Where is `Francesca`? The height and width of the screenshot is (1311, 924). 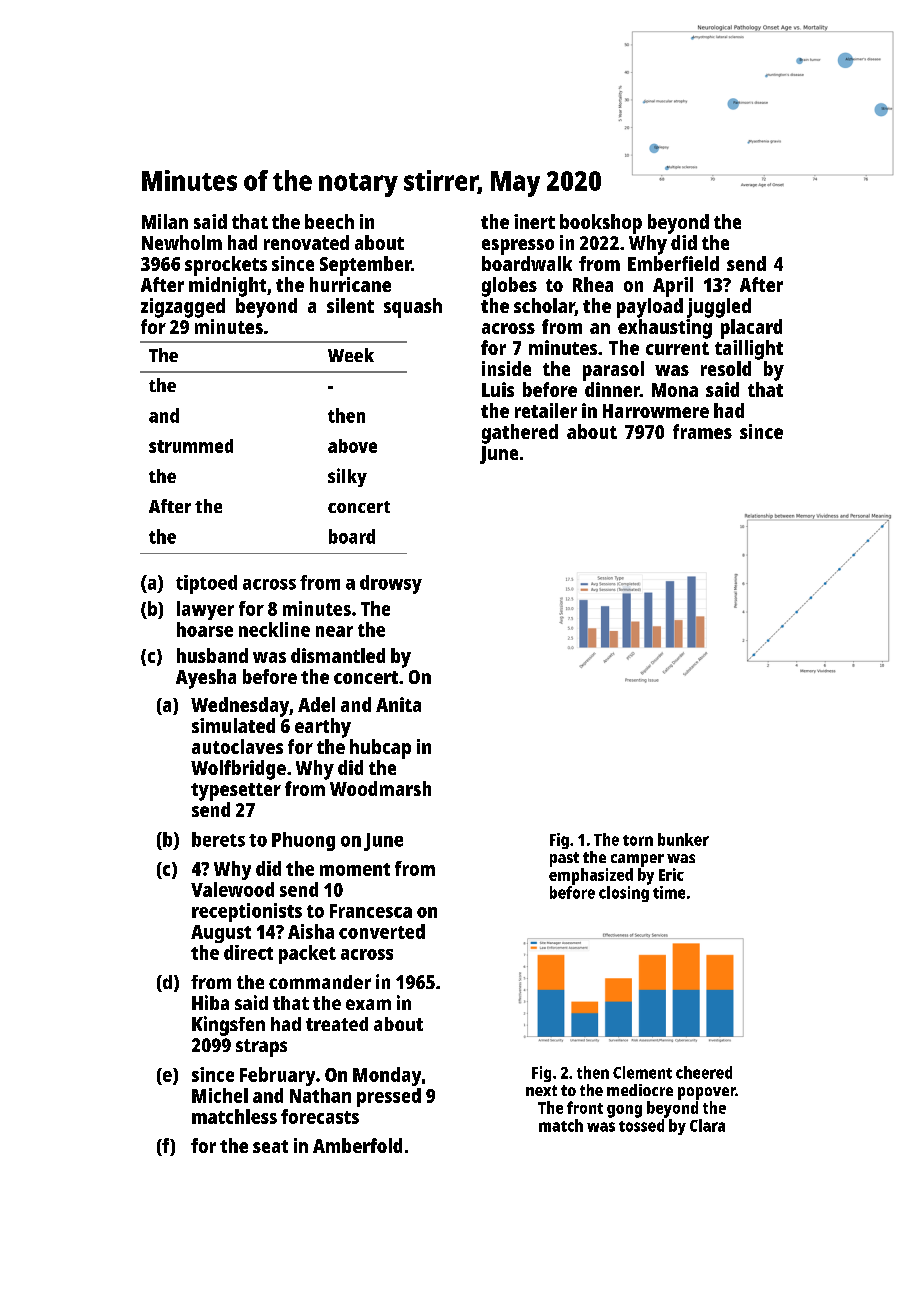 Francesca is located at coordinates (371, 911).
